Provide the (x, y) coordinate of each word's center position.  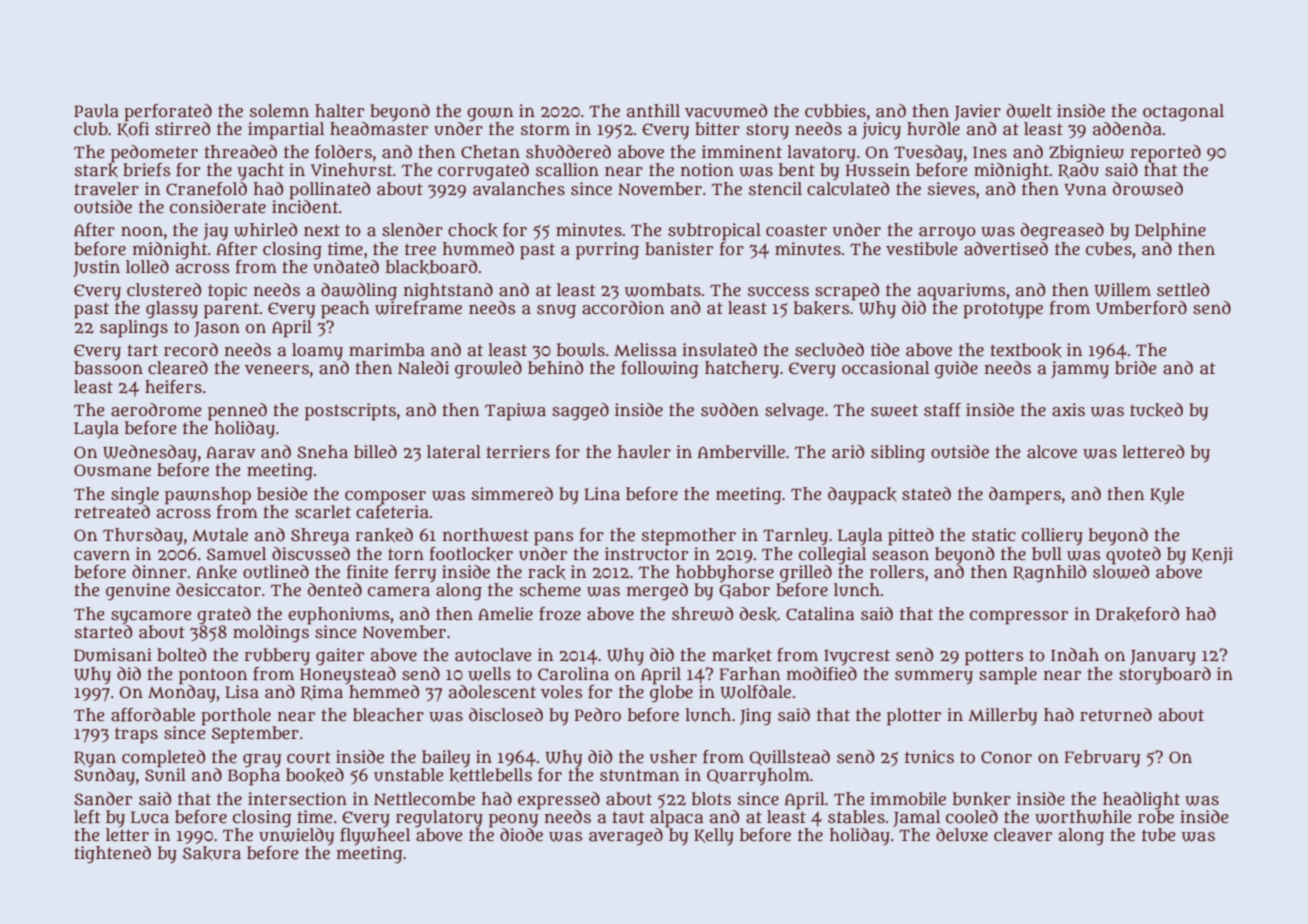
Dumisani (113, 655)
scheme (550, 589)
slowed (1121, 571)
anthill (653, 111)
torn (406, 554)
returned (1116, 715)
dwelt (1029, 111)
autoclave (493, 655)
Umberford (1141, 308)
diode (521, 834)
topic (227, 292)
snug (556, 311)
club (91, 129)
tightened (112, 854)
